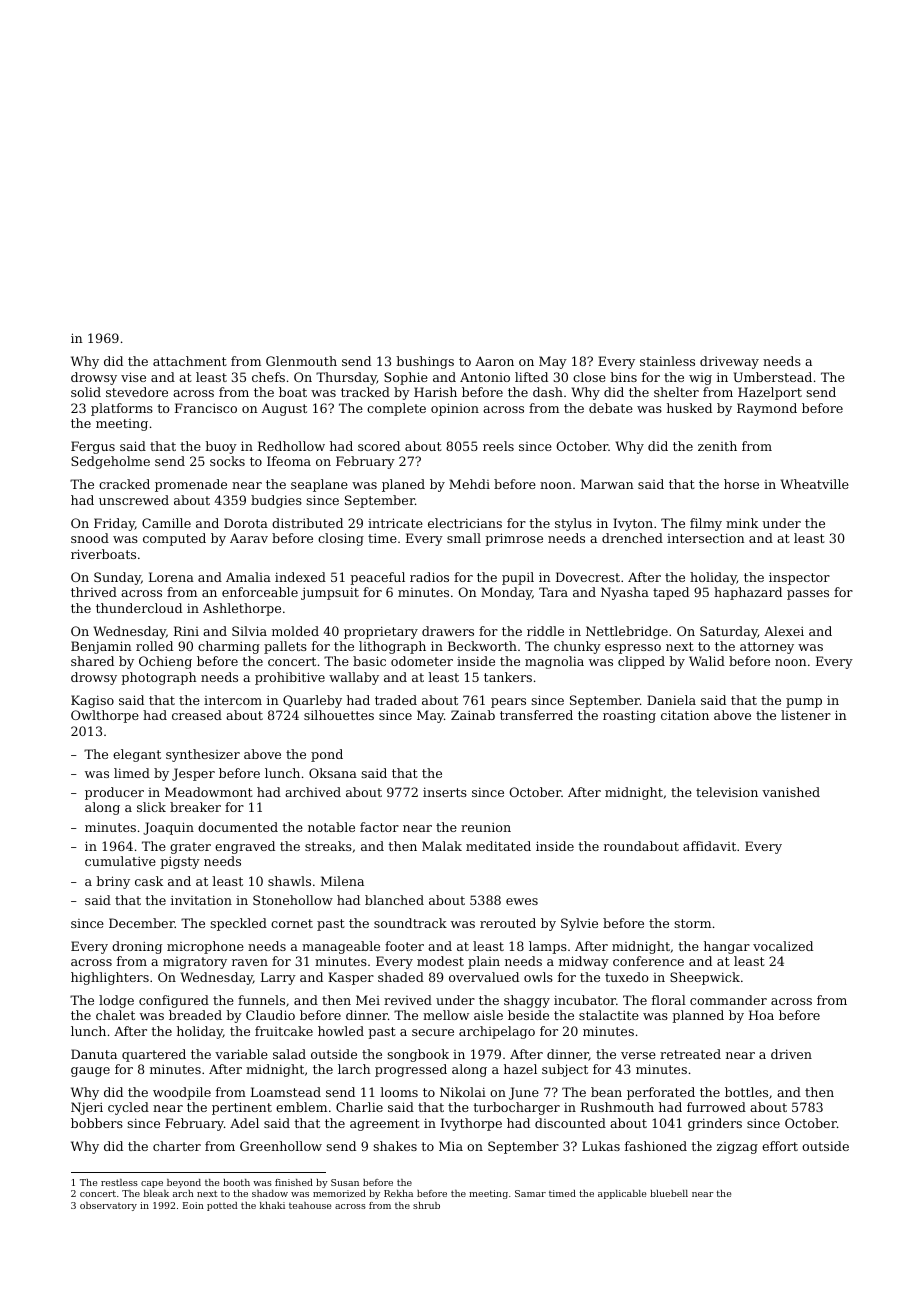  I want to click on primrose, so click(514, 539).
